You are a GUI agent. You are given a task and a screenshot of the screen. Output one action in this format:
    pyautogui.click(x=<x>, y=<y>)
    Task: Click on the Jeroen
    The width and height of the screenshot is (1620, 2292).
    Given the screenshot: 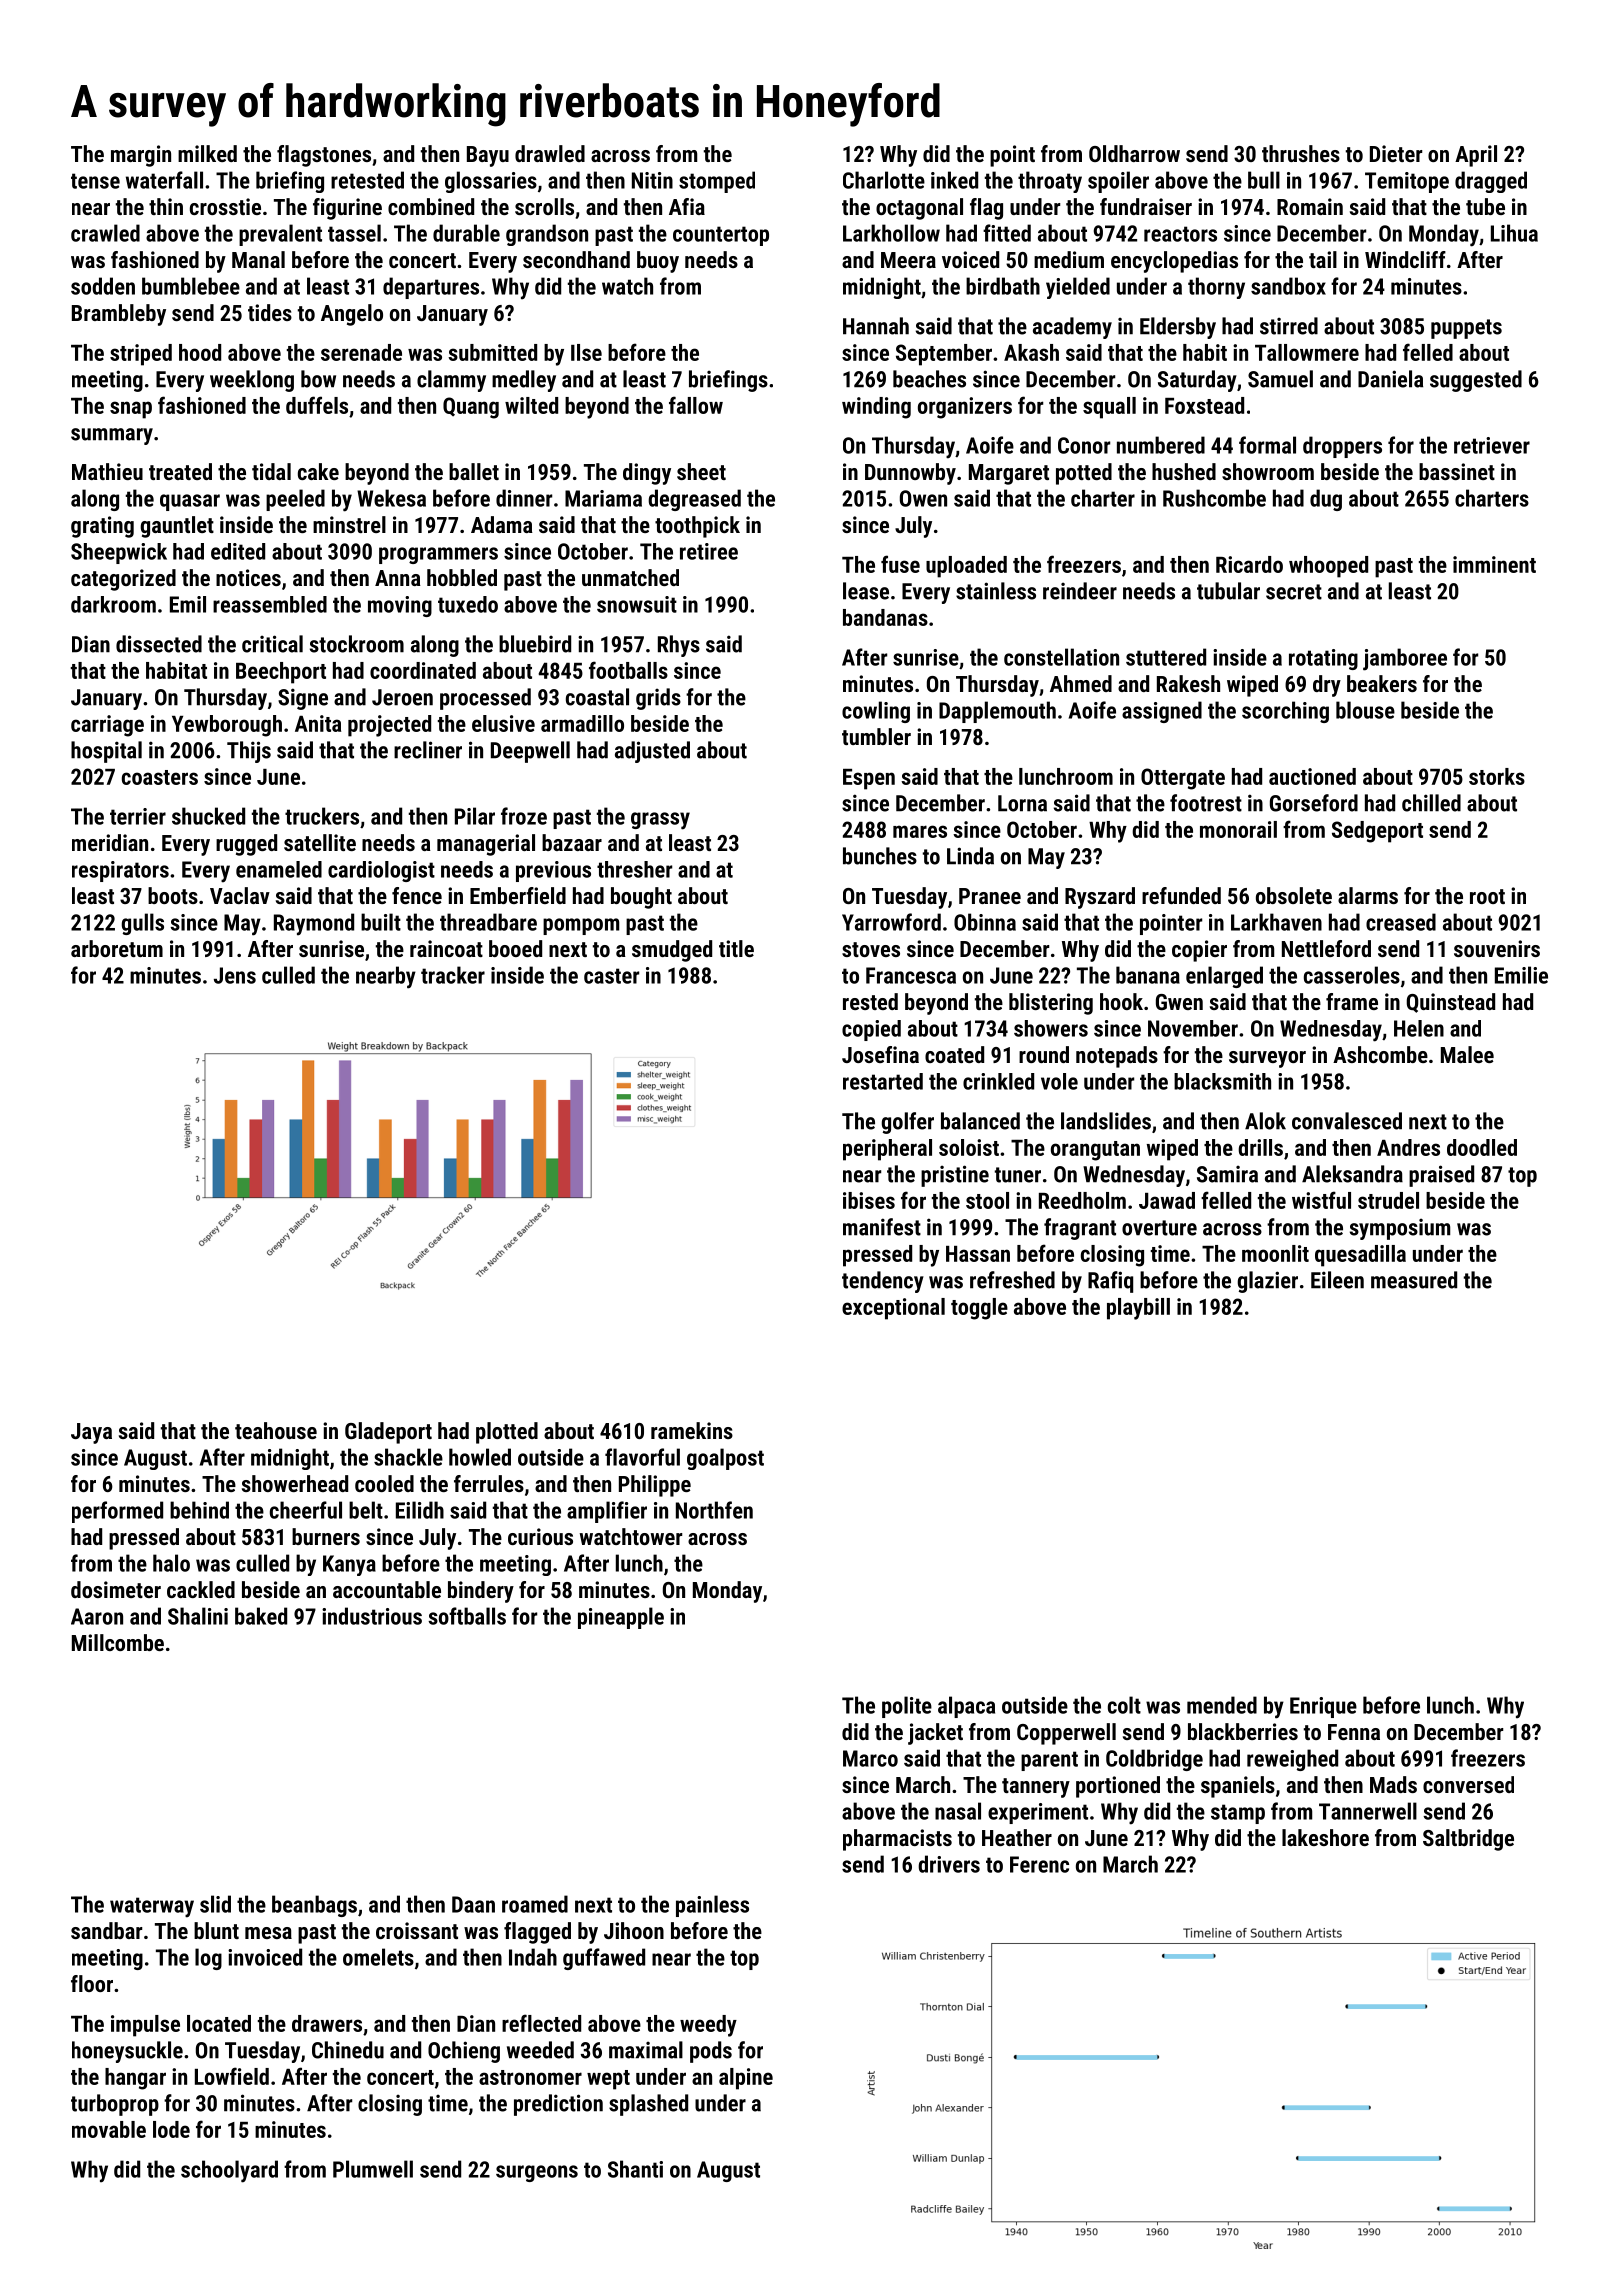 What is the action you would take?
    pyautogui.click(x=402, y=697)
